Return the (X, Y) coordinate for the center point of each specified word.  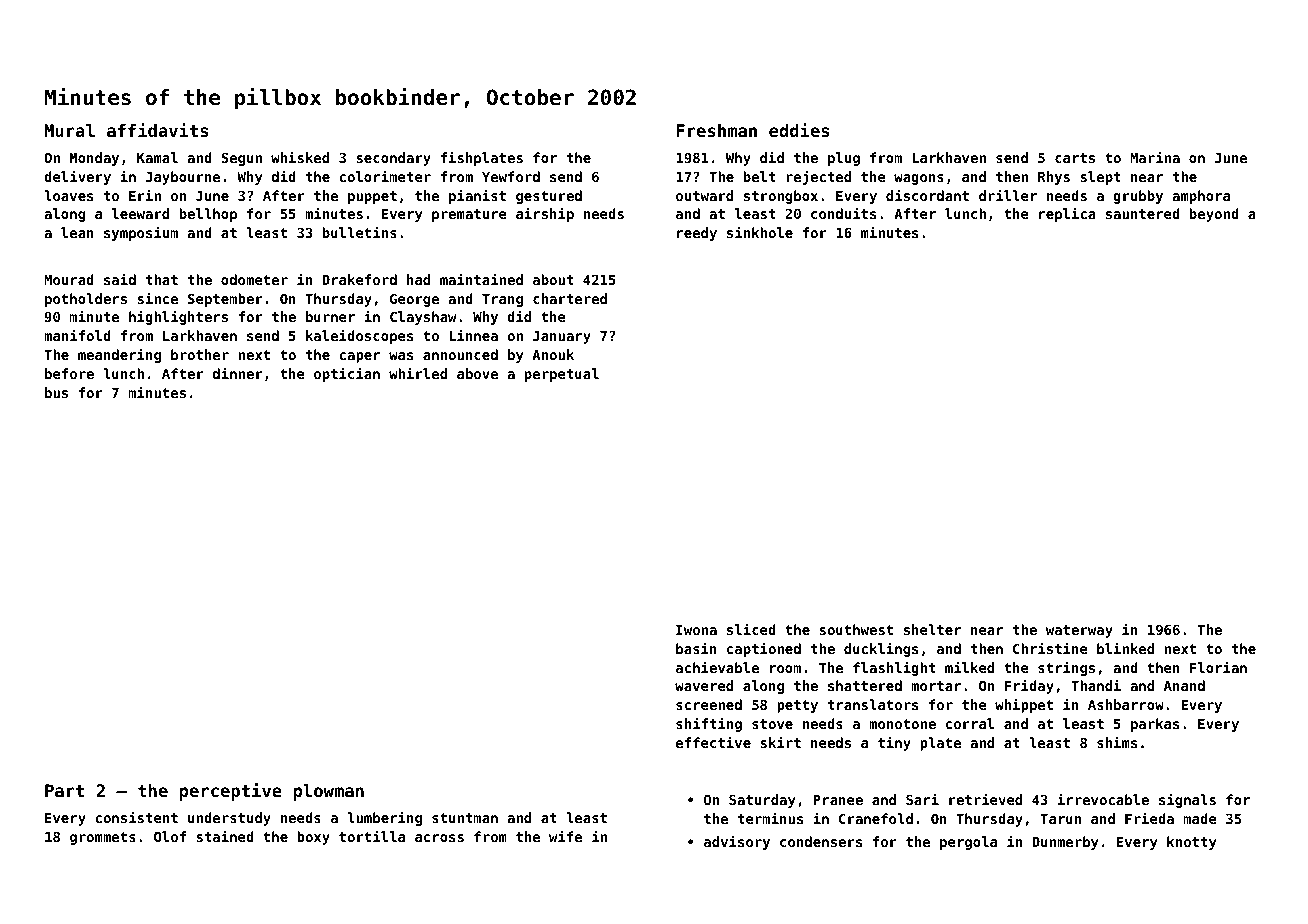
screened (709, 704)
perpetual (562, 375)
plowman (329, 792)
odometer (254, 279)
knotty (1192, 843)
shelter (932, 629)
